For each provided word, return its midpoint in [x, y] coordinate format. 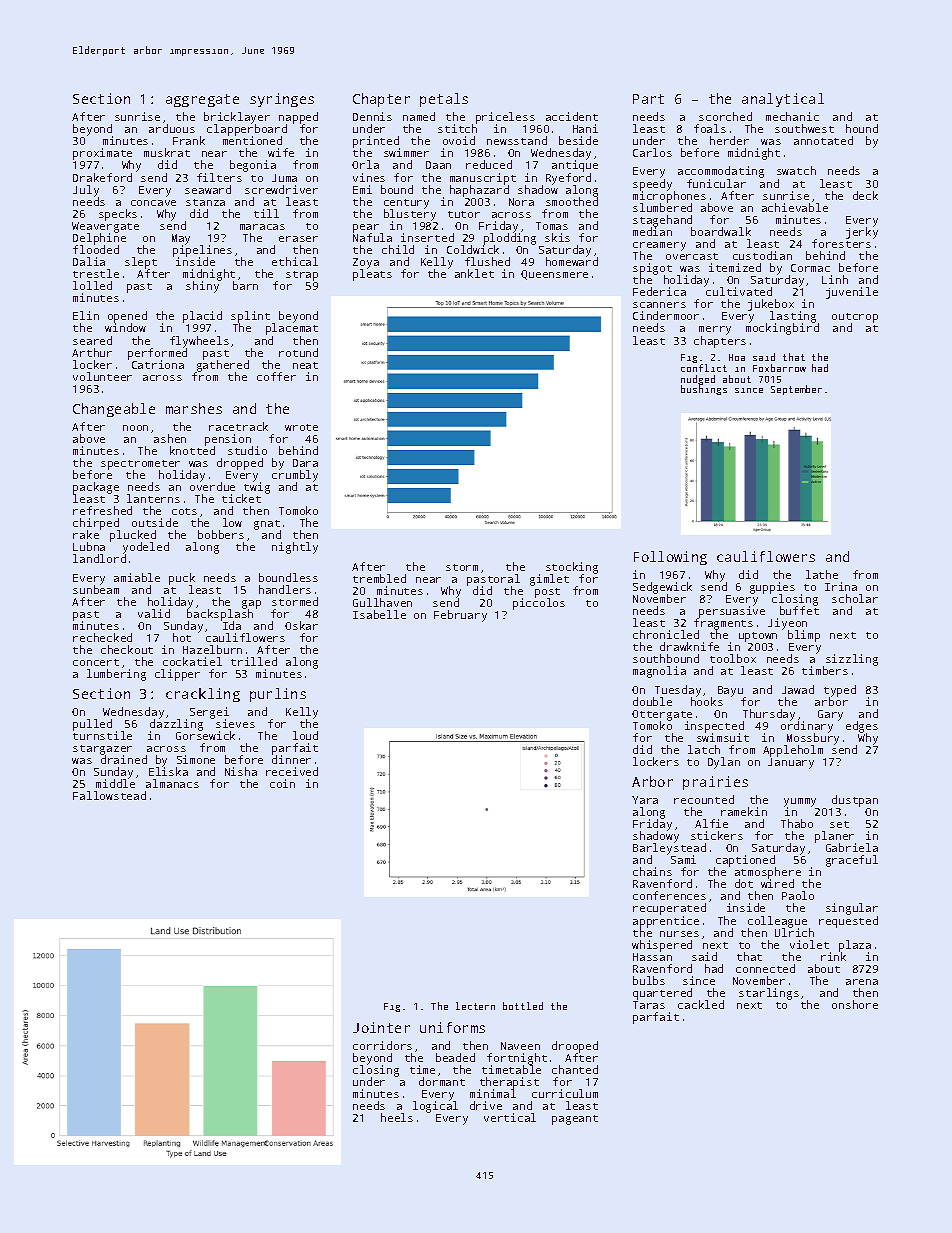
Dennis [372, 116]
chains [652, 871]
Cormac [810, 268]
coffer [276, 376]
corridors [382, 1045]
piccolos [539, 604]
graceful [852, 861]
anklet [474, 274]
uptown [758, 637]
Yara [645, 800]
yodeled [146, 548]
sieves [235, 724]
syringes [282, 100]
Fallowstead [109, 795]
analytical [783, 100]
